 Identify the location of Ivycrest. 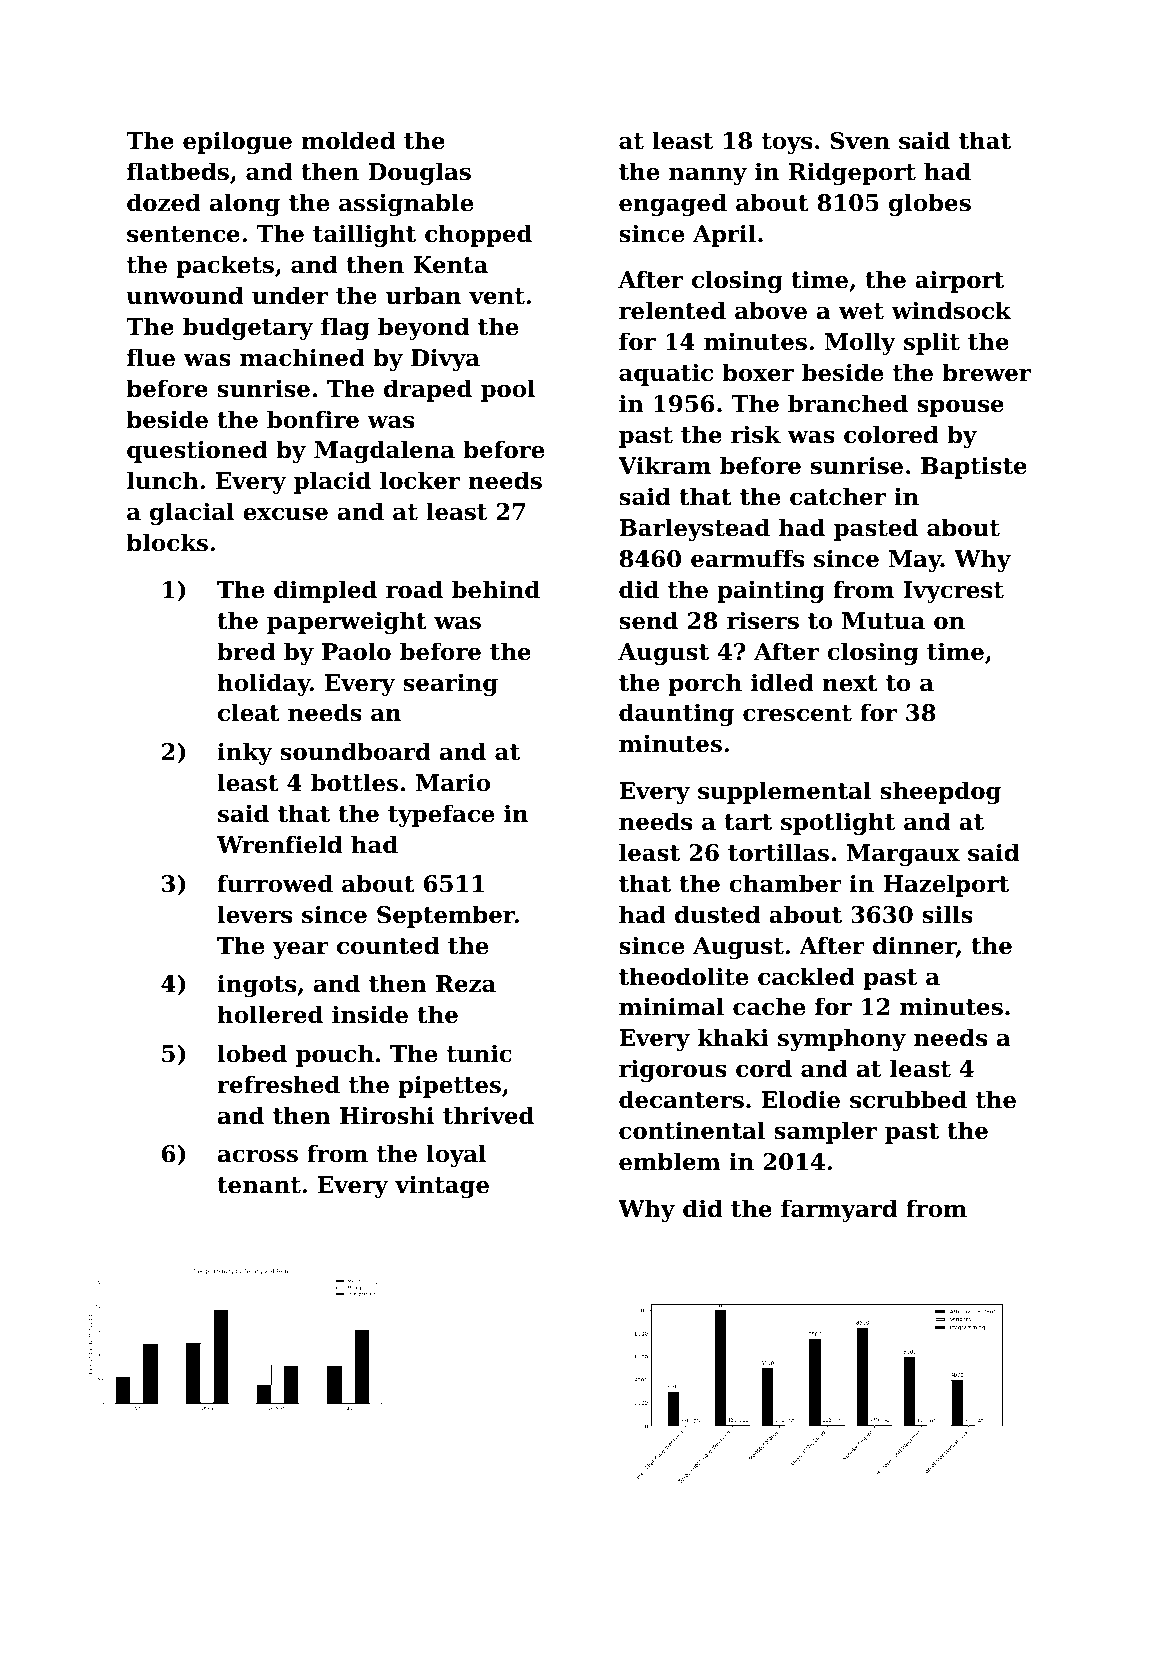
(953, 592).
